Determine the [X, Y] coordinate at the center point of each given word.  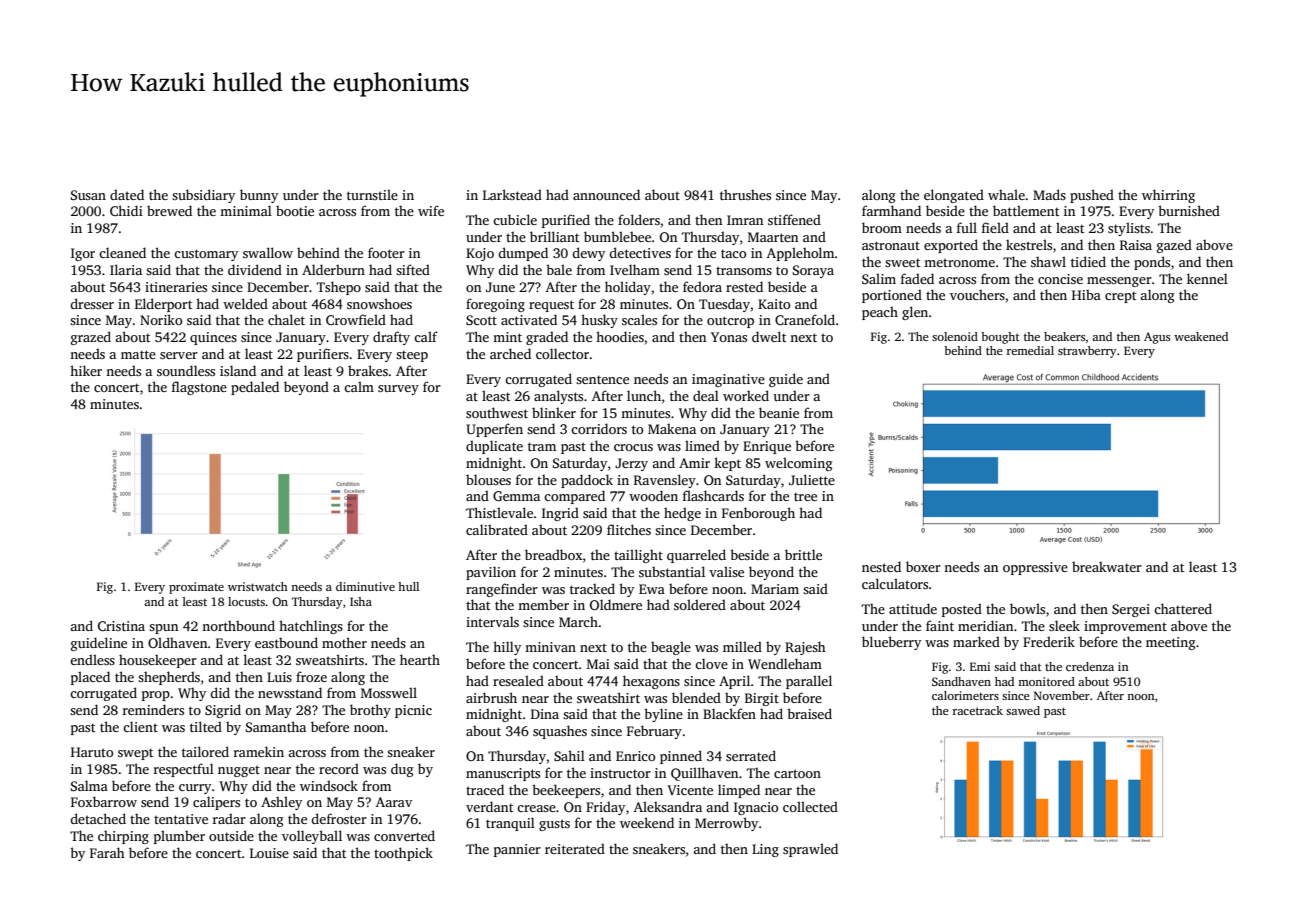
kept [727, 464]
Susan [88, 195]
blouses [488, 479]
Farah [107, 852]
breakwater [1107, 567]
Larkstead [512, 194]
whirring [1168, 196]
